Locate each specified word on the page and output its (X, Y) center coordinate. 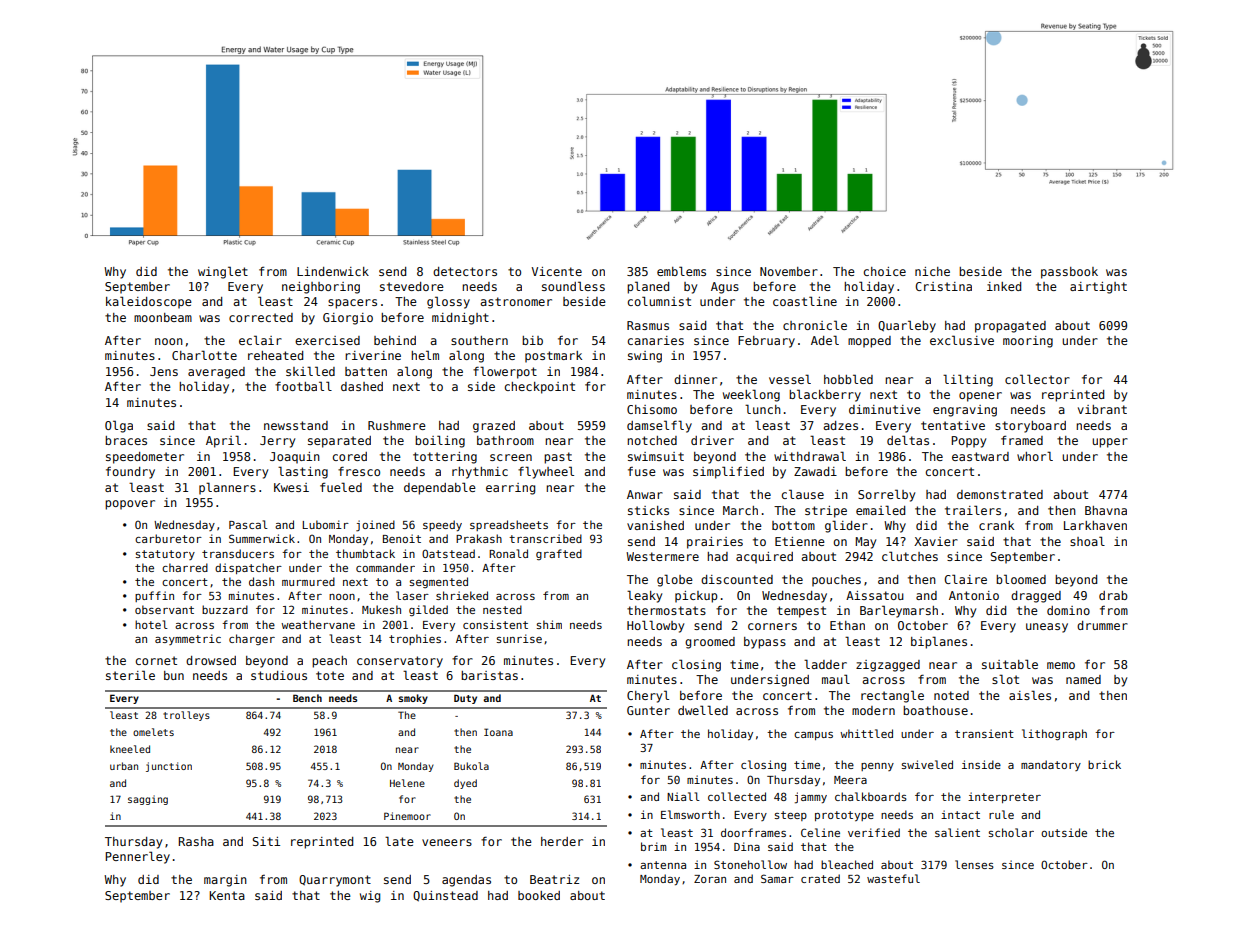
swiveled (927, 764)
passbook (1069, 273)
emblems (681, 271)
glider (846, 526)
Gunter (648, 710)
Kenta (227, 895)
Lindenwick (333, 271)
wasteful (893, 878)
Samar (777, 878)
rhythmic (480, 473)
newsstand (296, 425)
